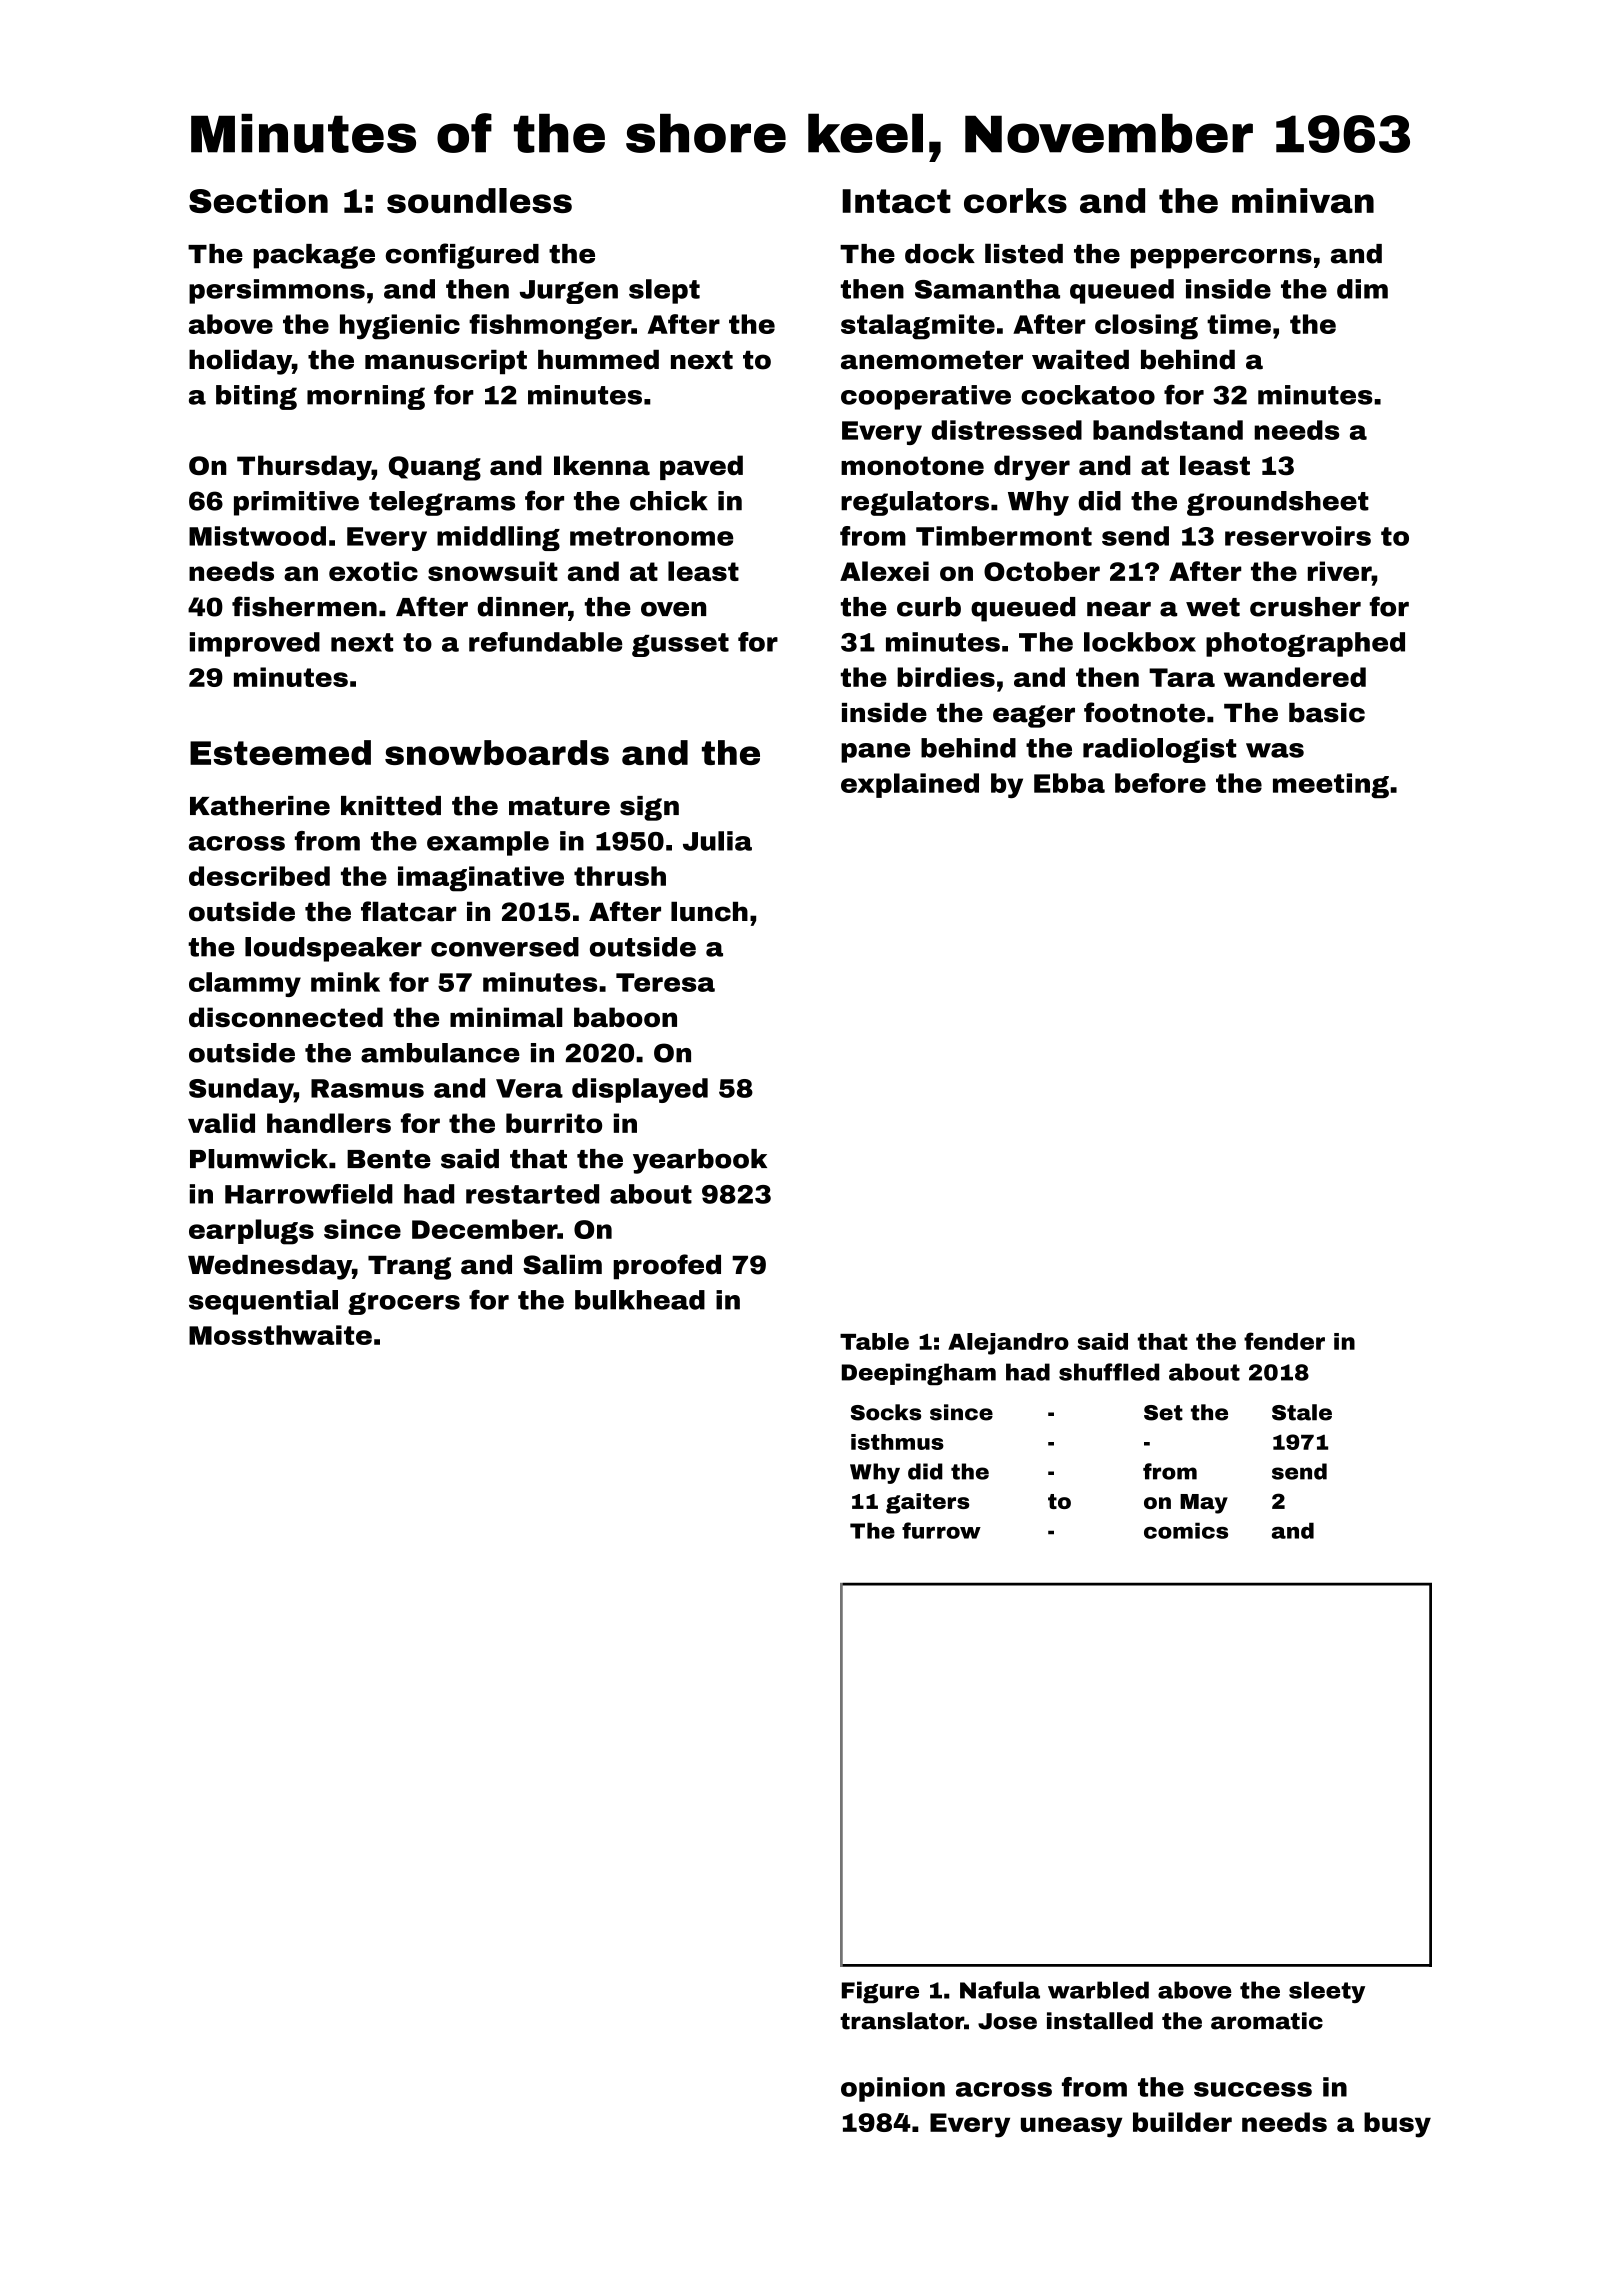 This page has height=2292, width=1620. What do you see at coordinates (987, 289) in the page?
I see `Samantha` at bounding box center [987, 289].
